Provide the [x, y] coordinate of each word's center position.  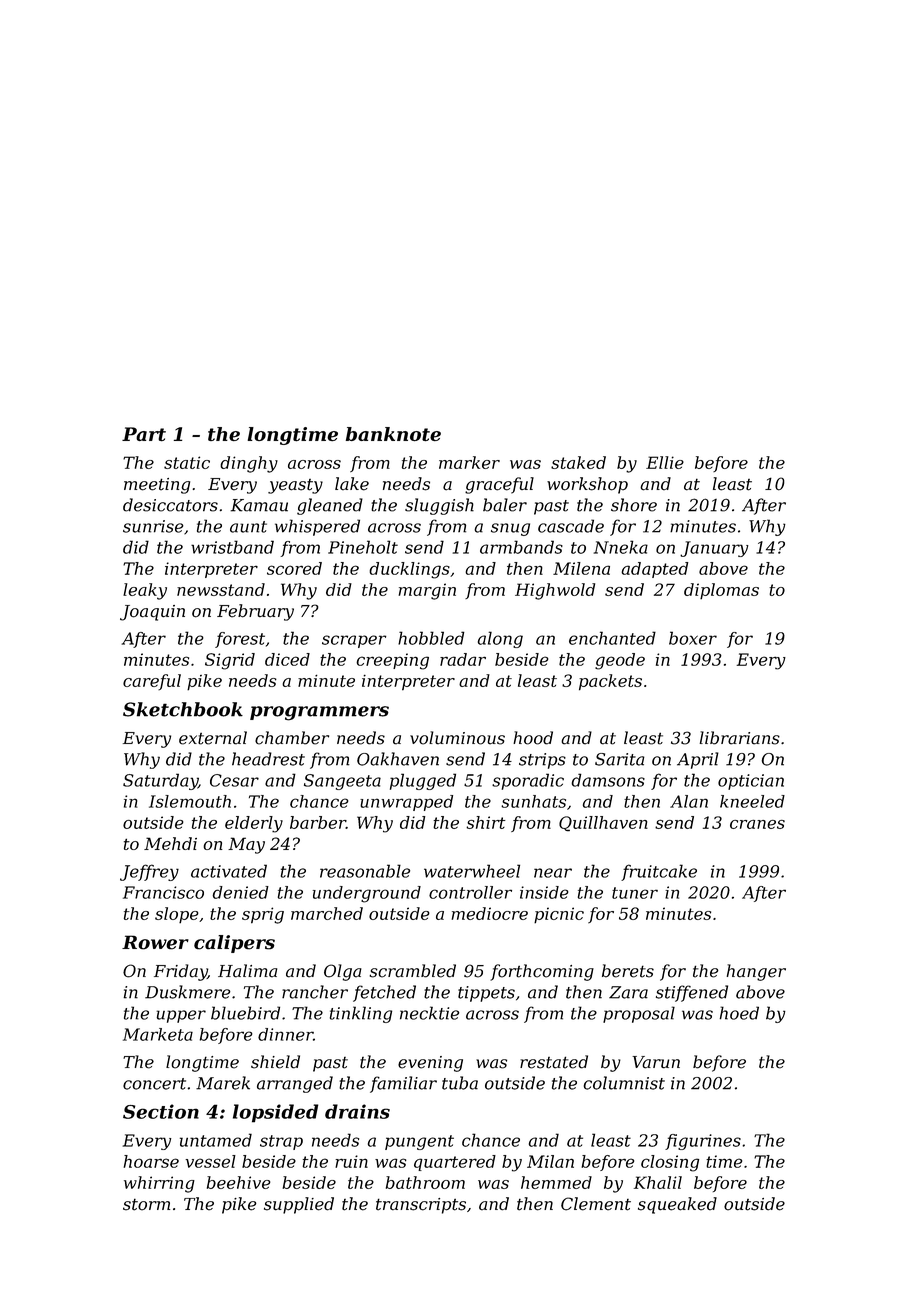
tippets [486, 994]
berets [628, 971]
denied [240, 892]
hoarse [151, 1161]
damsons [608, 780]
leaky [145, 591]
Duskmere [187, 992]
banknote [393, 434]
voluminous [457, 738]
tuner [635, 893]
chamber [292, 738]
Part [144, 434]
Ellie [665, 462]
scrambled [413, 971]
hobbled [431, 638]
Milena [581, 568]
